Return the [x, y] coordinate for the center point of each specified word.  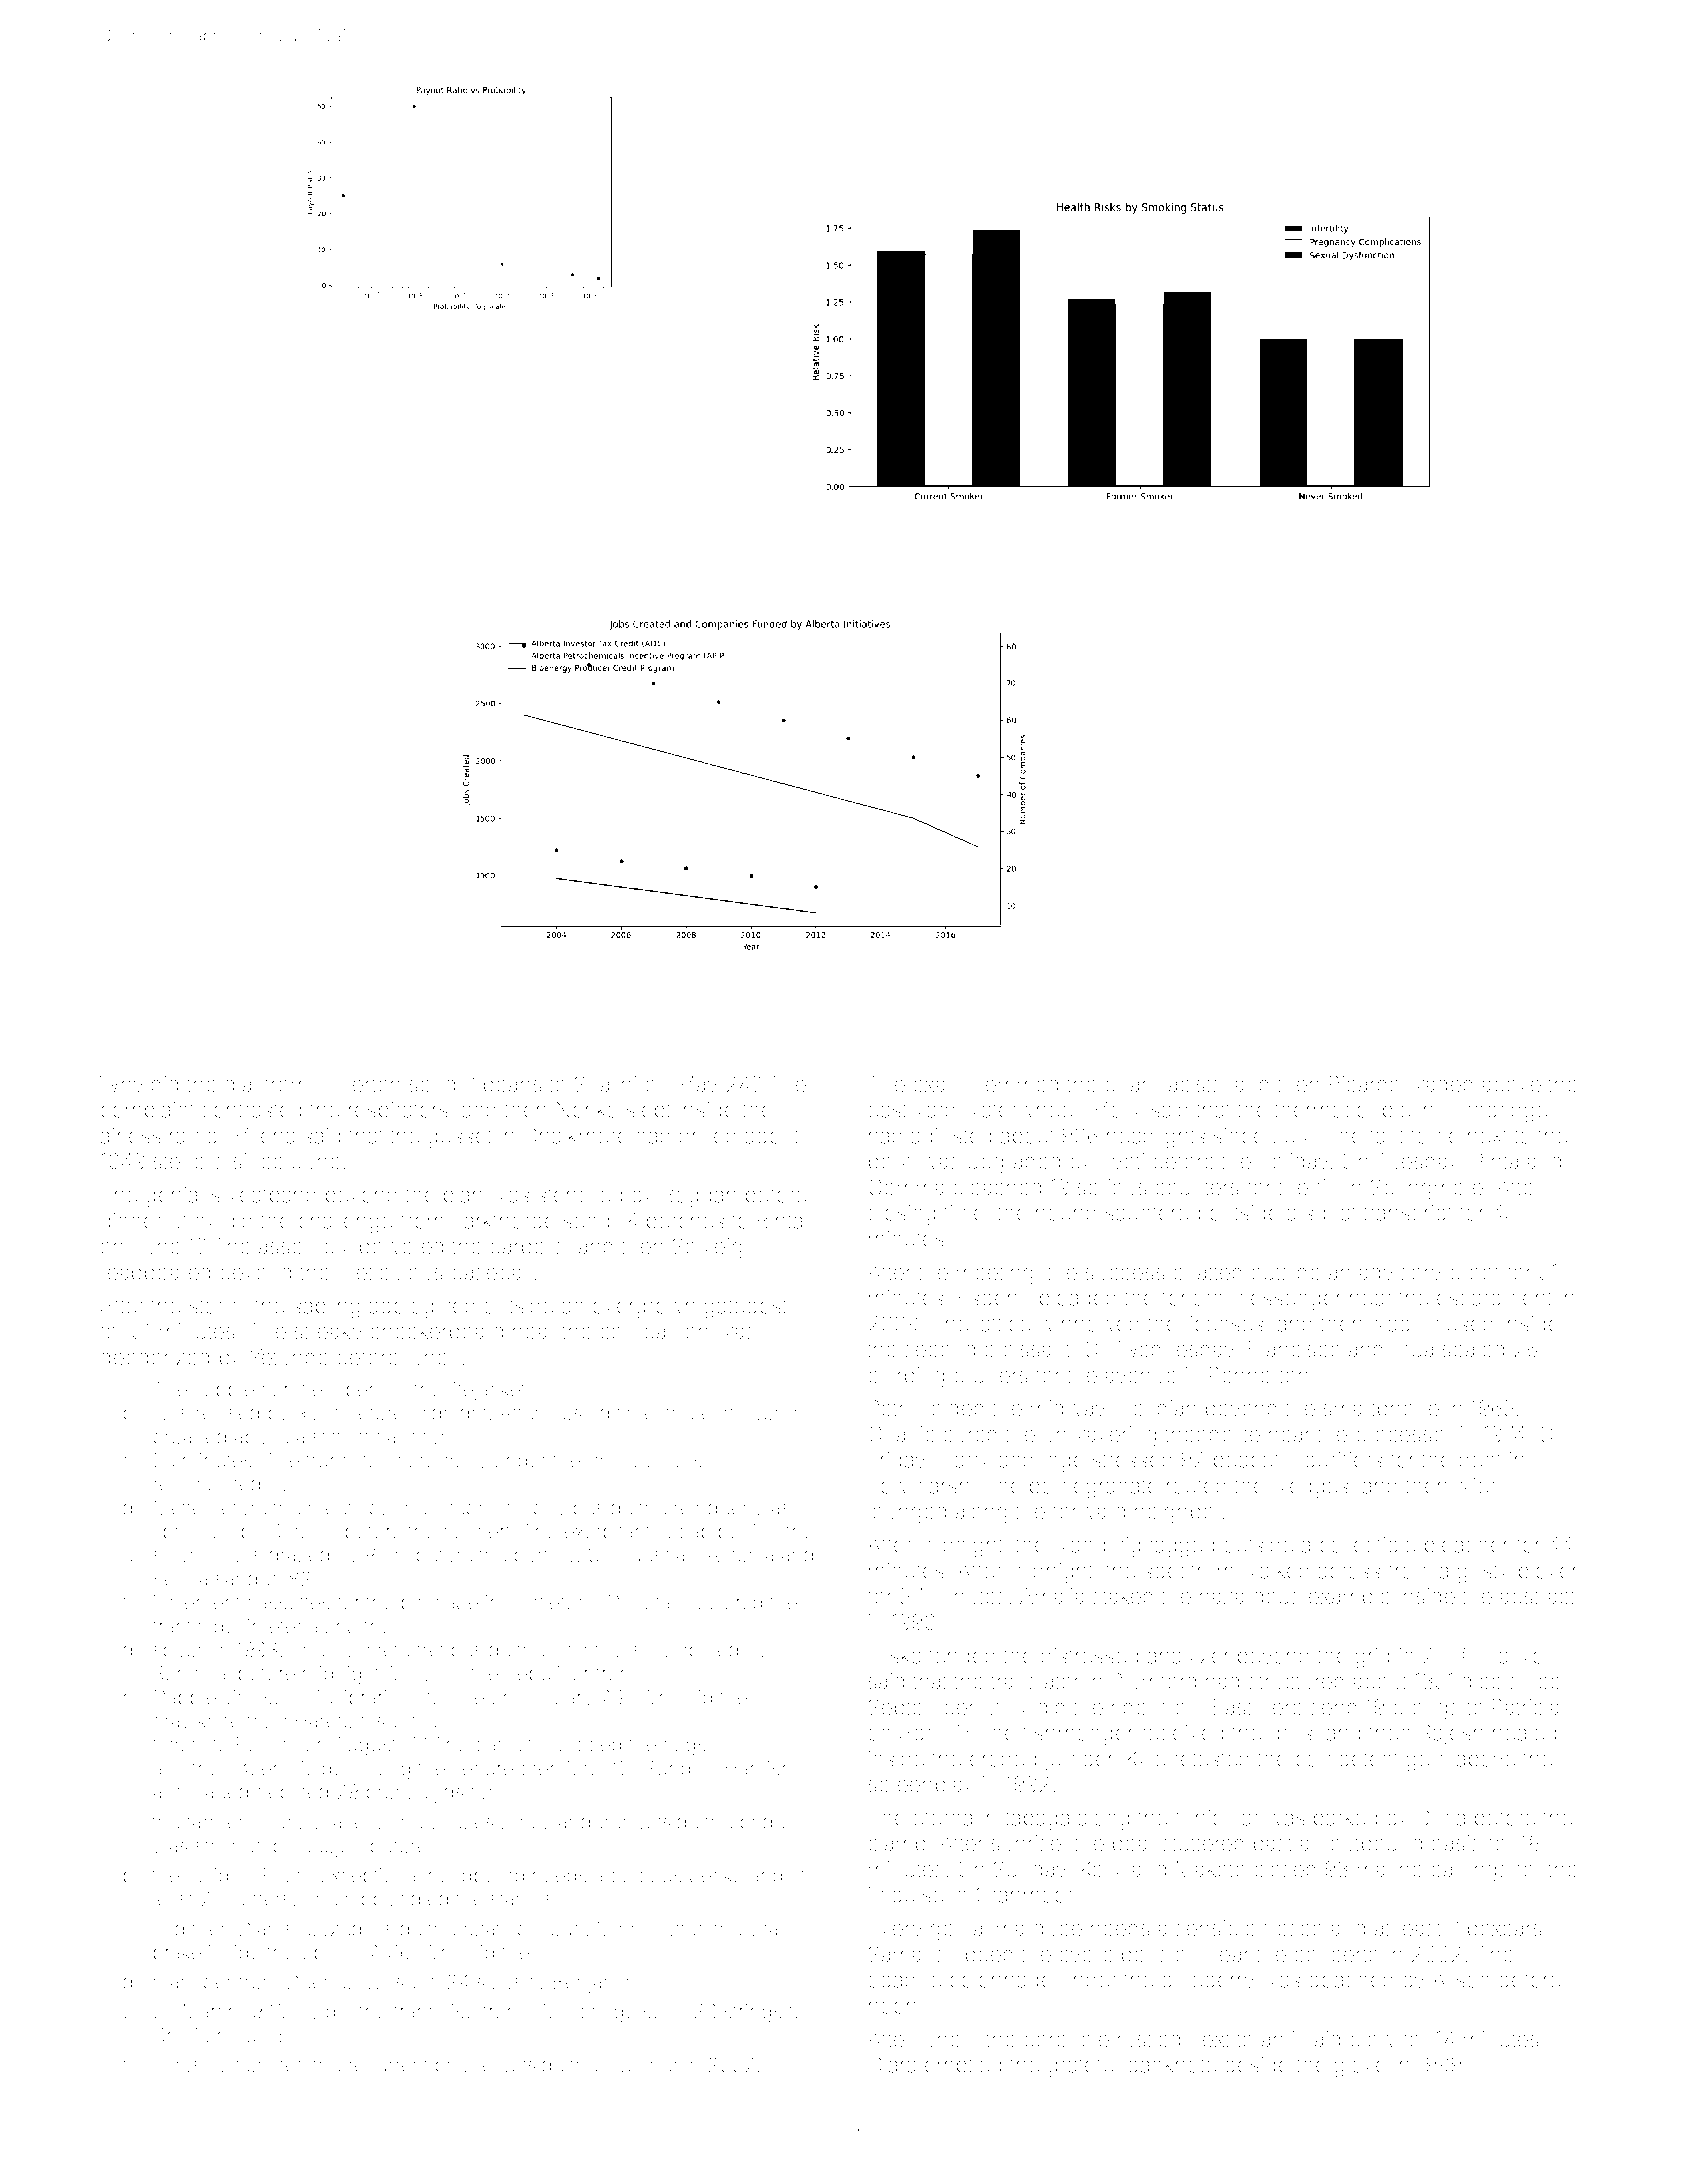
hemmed [1015, 1084]
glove [1360, 2067]
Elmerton [358, 1084]
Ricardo [1365, 1084]
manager [193, 1986]
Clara [892, 2064]
